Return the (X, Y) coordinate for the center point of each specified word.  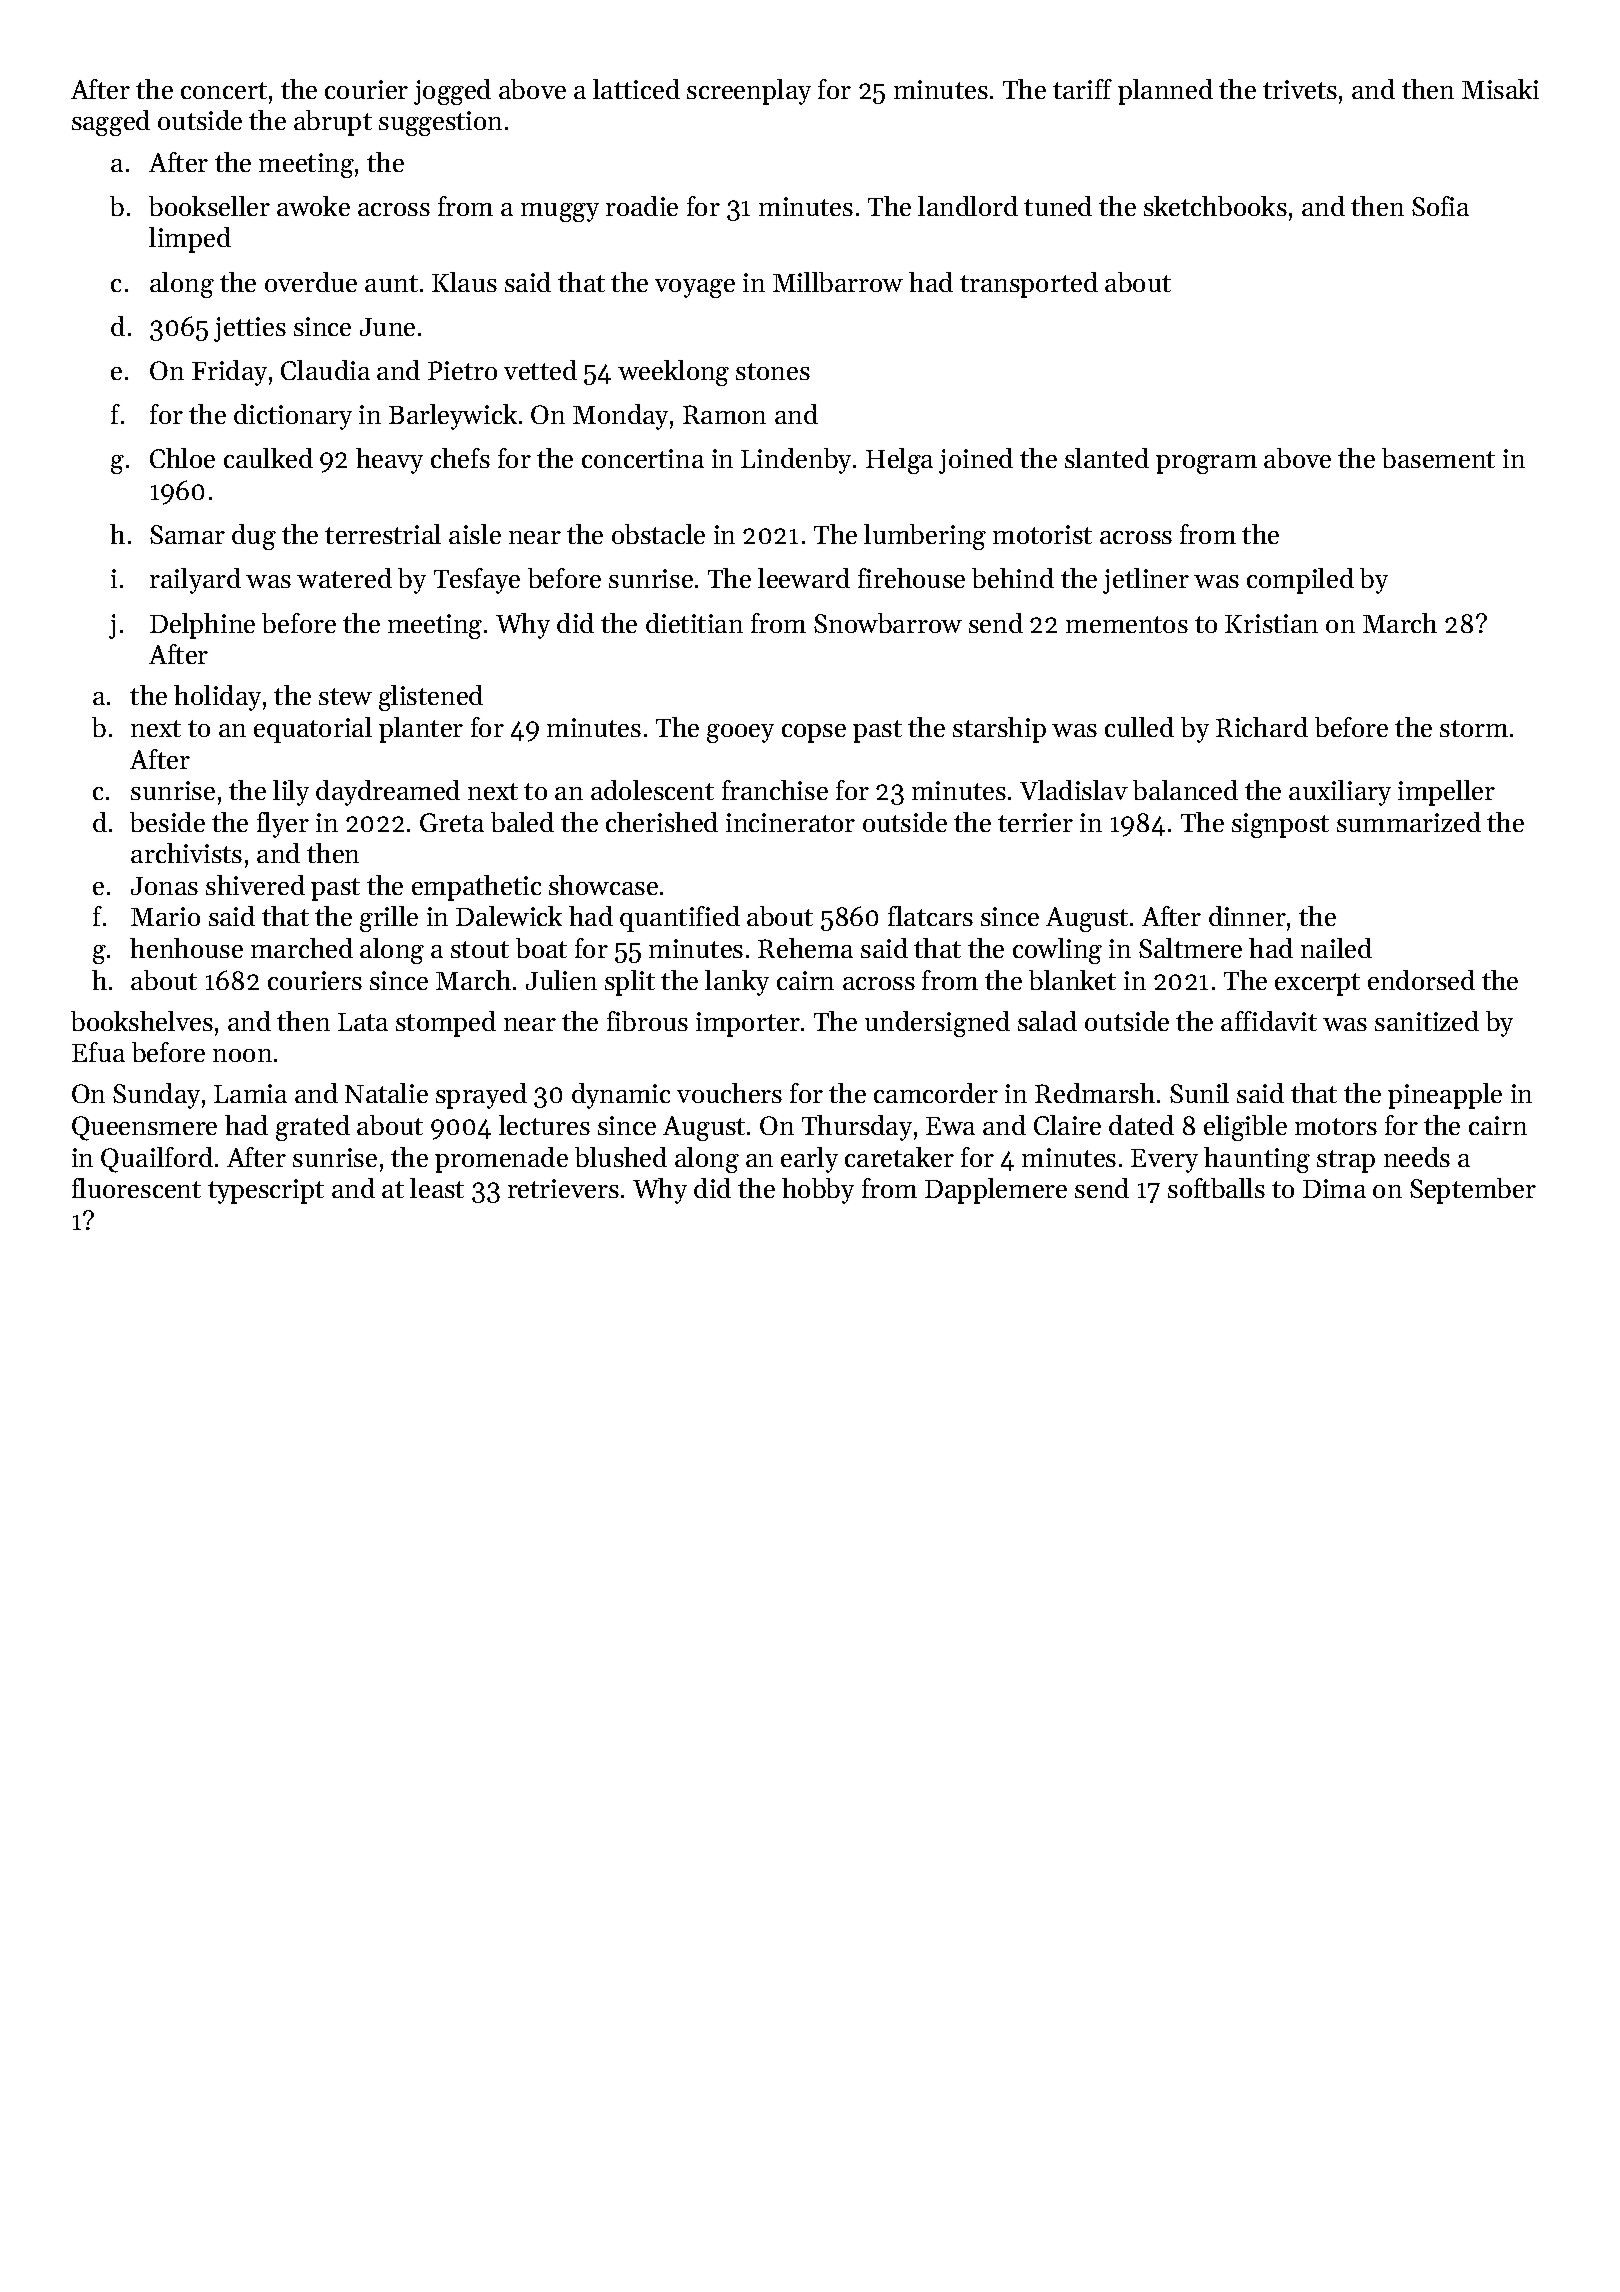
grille (389, 919)
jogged (452, 92)
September (1473, 1191)
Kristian (1271, 623)
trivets (1300, 89)
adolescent (652, 790)
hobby (818, 1191)
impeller (1446, 793)
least (437, 1188)
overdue (311, 282)
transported (1029, 285)
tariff (1082, 89)
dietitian (694, 623)
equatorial (313, 730)
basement (1438, 458)
